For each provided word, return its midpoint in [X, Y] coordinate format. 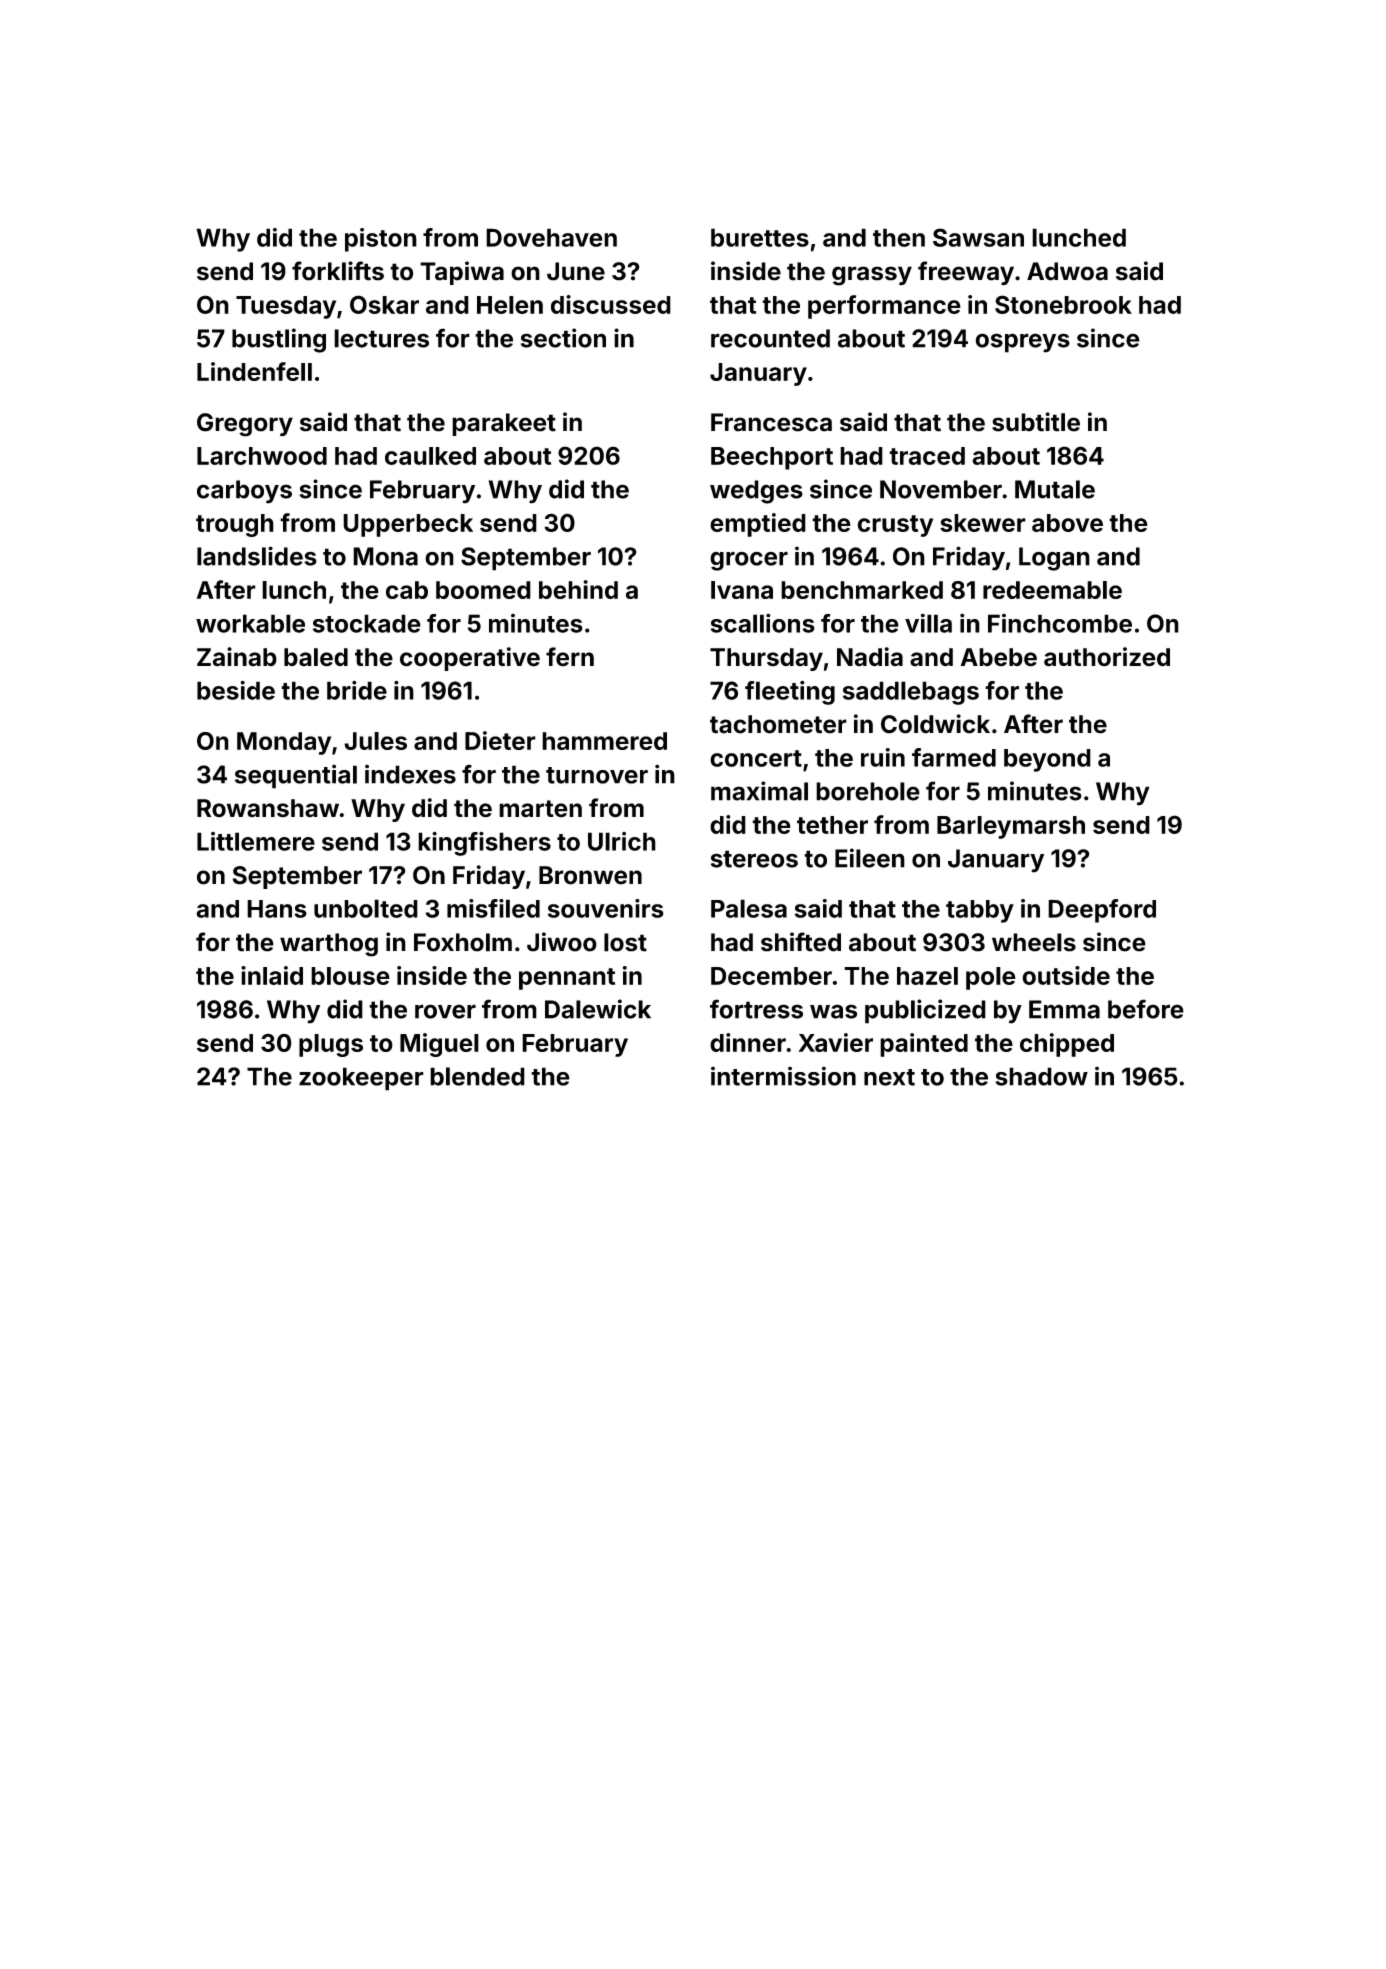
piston [381, 240]
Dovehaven [551, 237]
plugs [331, 1045]
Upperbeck [408, 525]
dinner [748, 1042]
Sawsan [978, 237]
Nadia [870, 657]
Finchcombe [1060, 623]
